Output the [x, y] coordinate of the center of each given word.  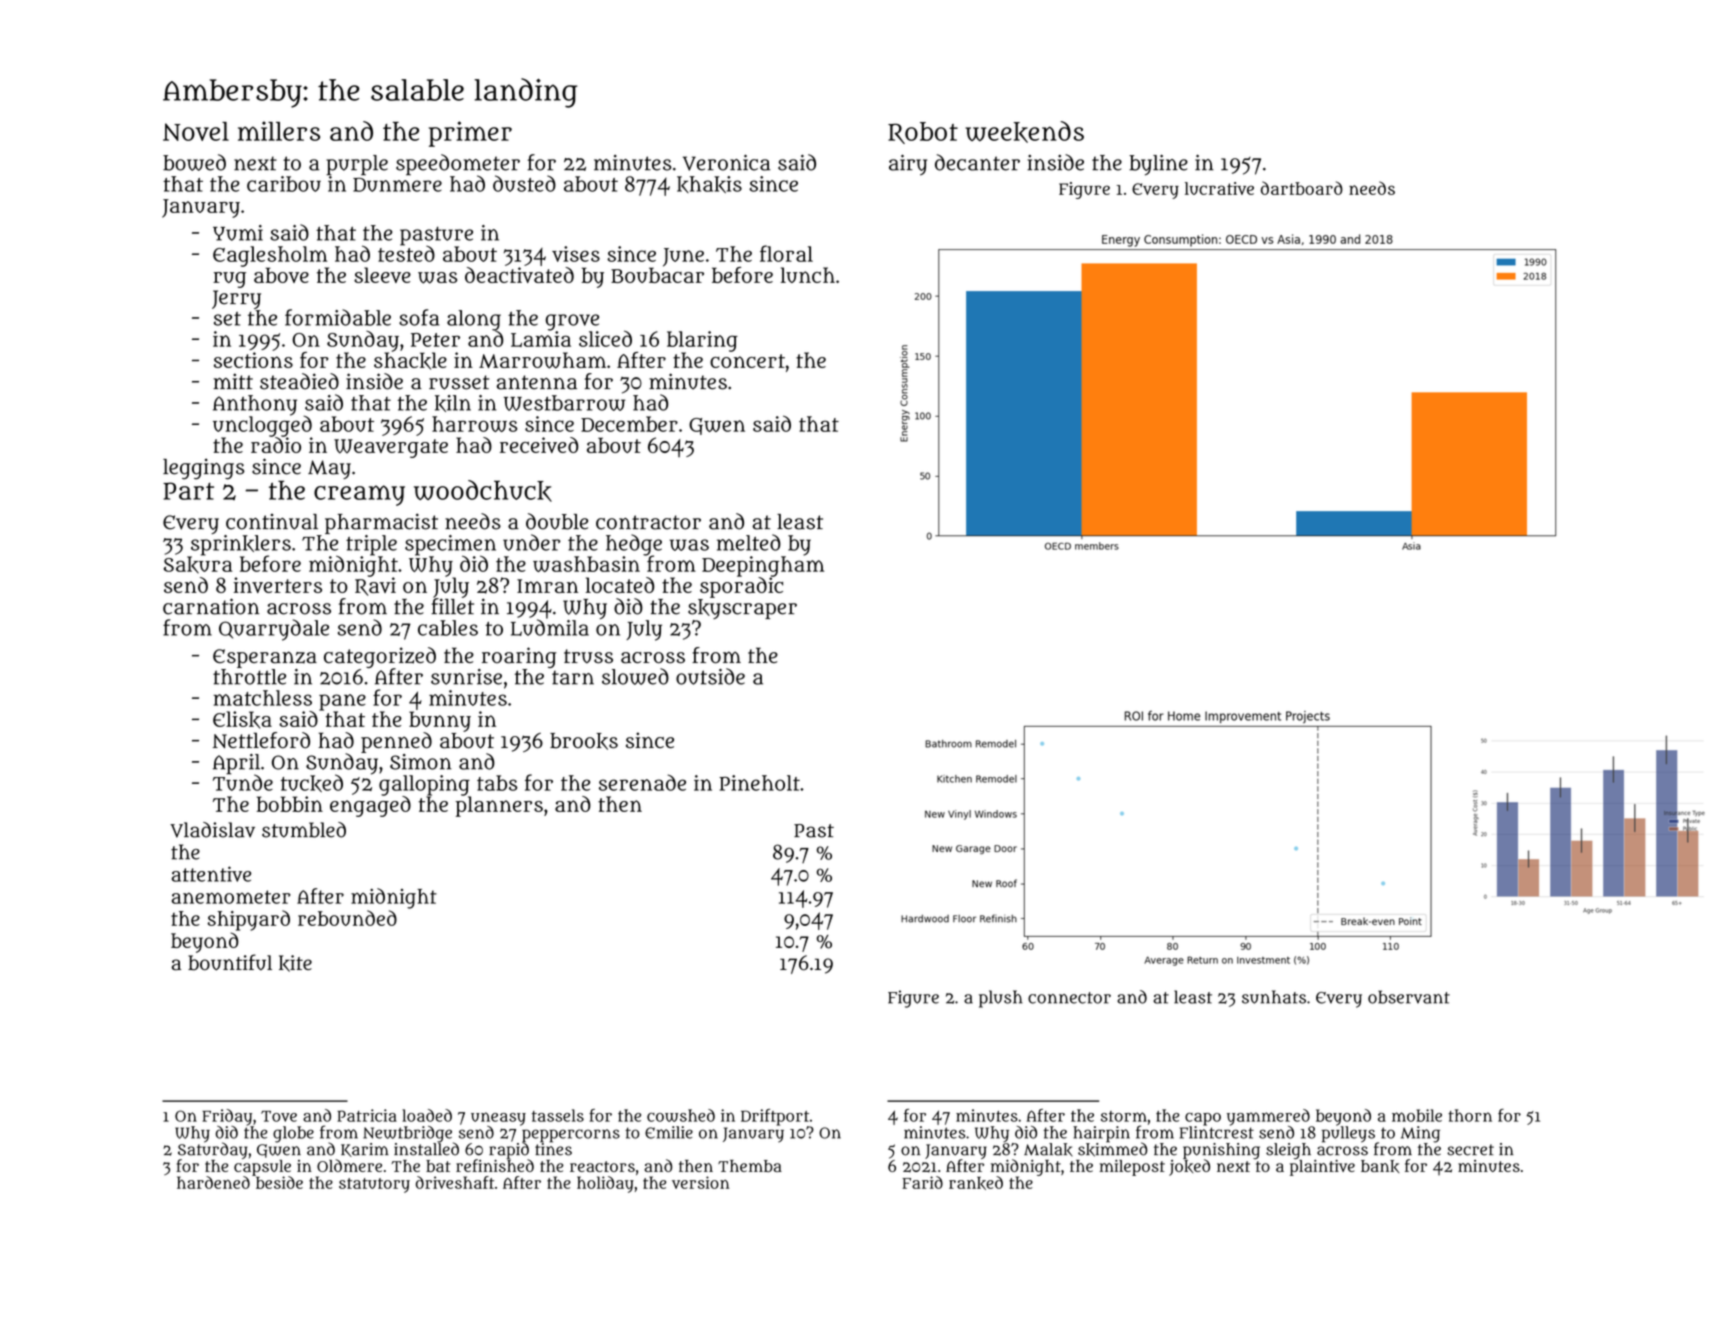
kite [295, 963]
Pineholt [759, 783]
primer [470, 134]
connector [1069, 998]
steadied [299, 381]
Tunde [243, 782]
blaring [702, 341]
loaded [427, 1115]
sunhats [1274, 997]
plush [1000, 999]
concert [747, 361]
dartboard [1302, 188]
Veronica [726, 162]
